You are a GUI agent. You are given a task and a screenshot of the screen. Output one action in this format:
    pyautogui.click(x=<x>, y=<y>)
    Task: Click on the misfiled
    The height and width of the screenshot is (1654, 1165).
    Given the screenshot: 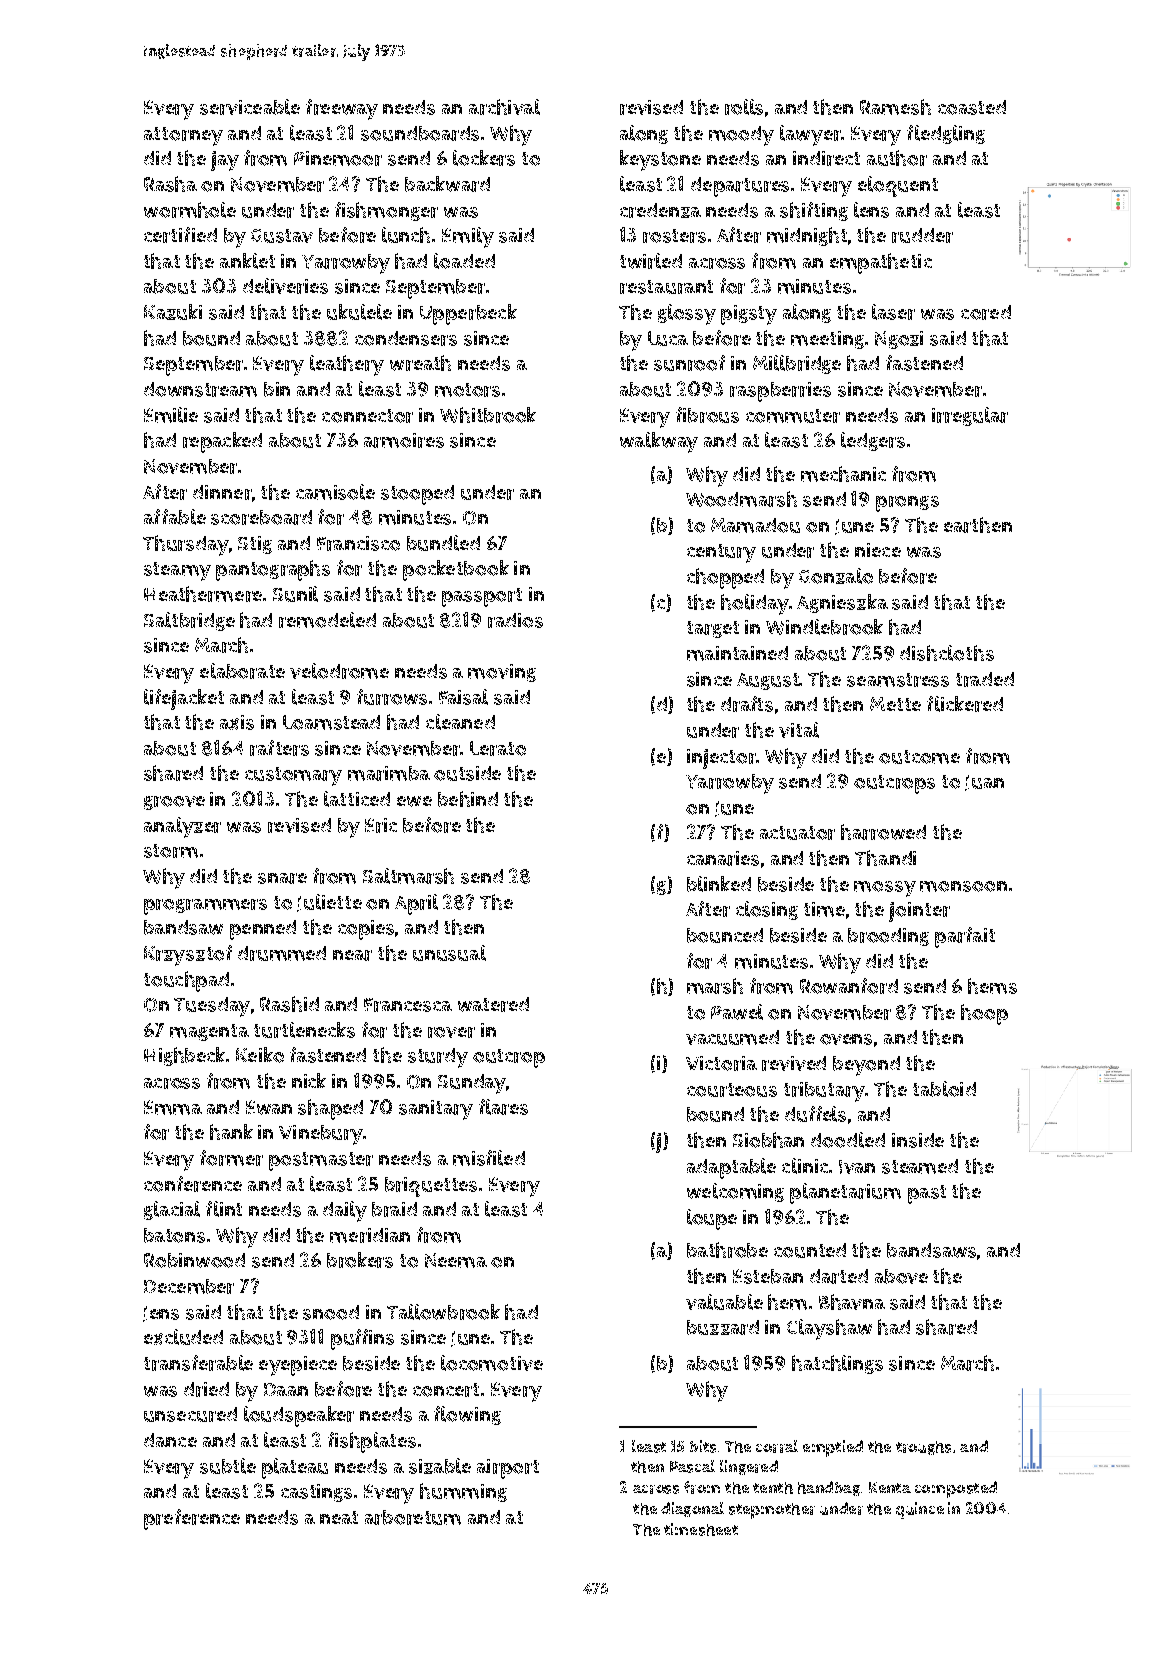 What is the action you would take?
    pyautogui.click(x=489, y=1158)
